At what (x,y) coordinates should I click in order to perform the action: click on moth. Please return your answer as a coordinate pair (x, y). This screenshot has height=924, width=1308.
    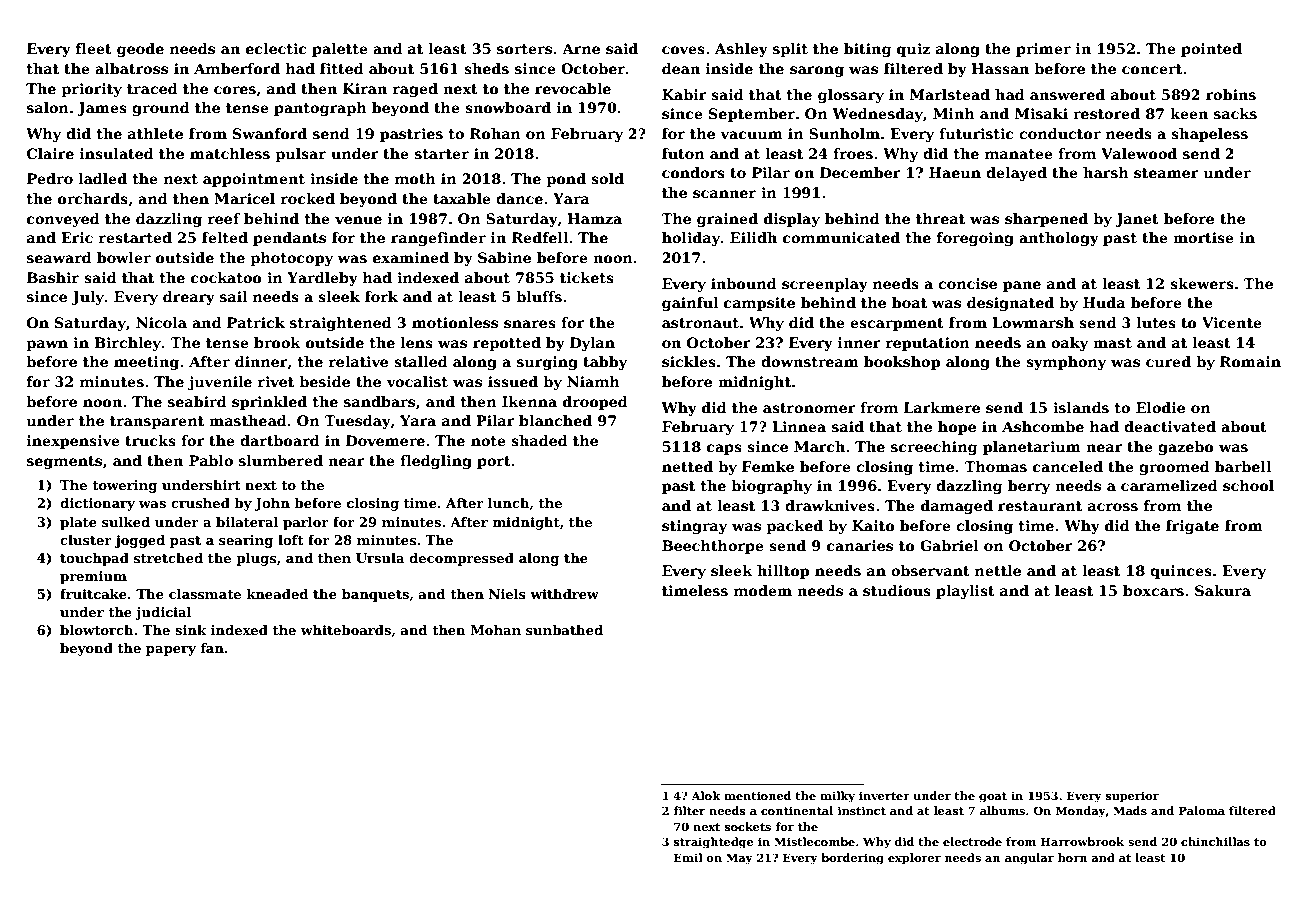
    Looking at the image, I should click on (415, 178).
